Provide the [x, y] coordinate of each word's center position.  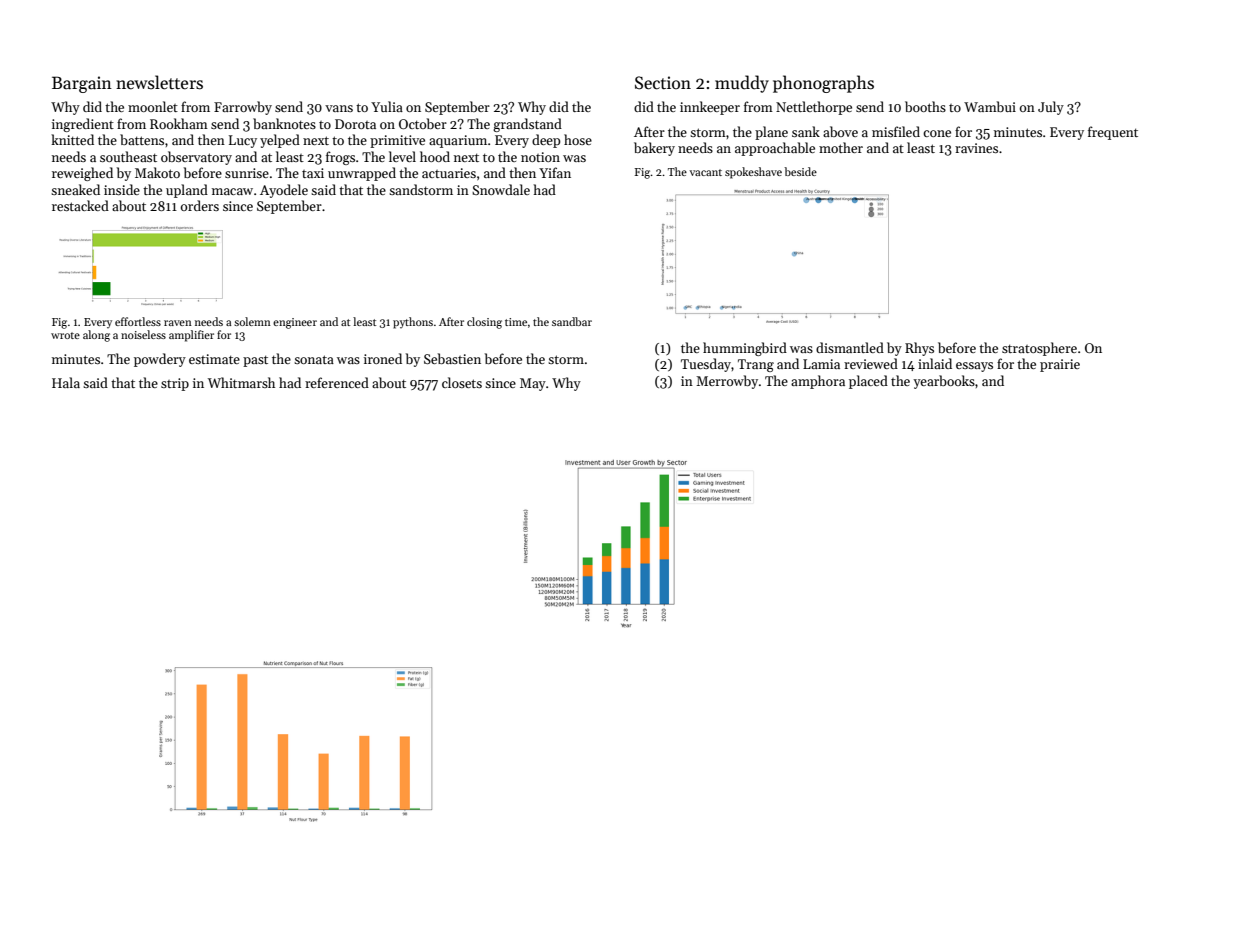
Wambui [990, 106]
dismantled [850, 347]
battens [142, 139]
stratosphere [1039, 349]
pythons [413, 323]
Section [663, 83]
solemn [252, 321]
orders [200, 205]
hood [435, 156]
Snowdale [501, 189]
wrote [65, 335]
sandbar [572, 321]
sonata [314, 359]
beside [800, 171]
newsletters [159, 82]
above [840, 131]
